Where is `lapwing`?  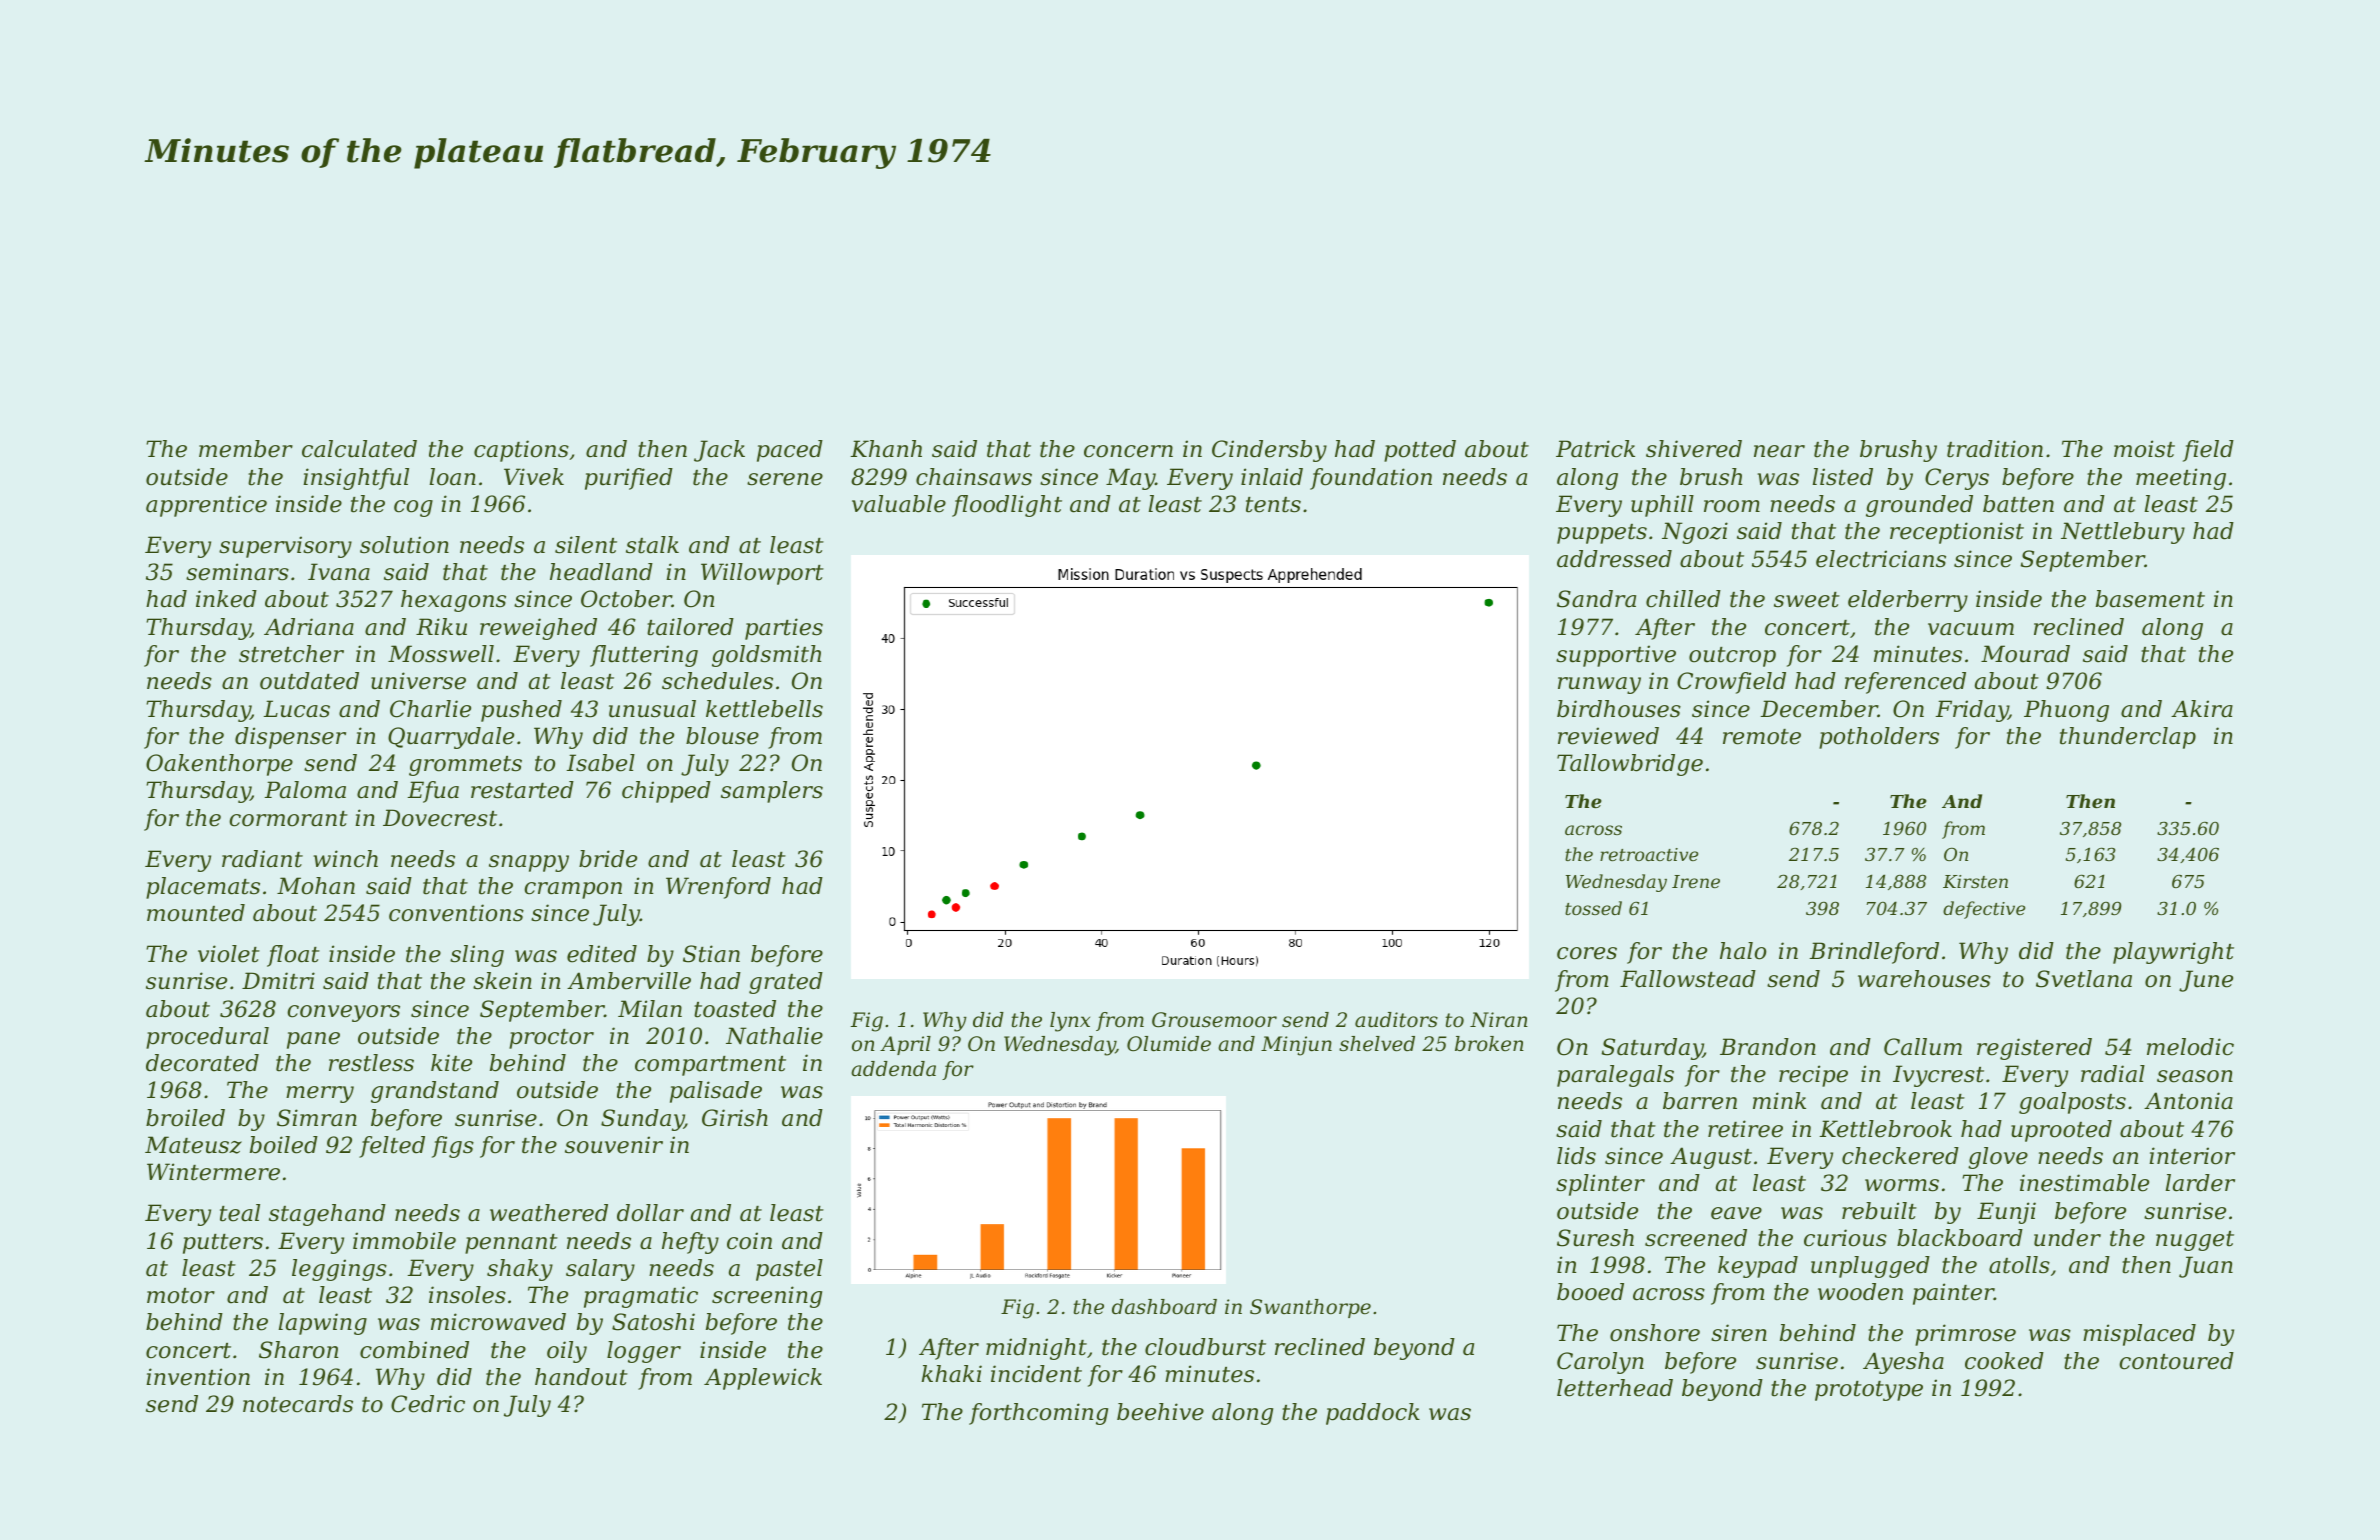 lapwing is located at coordinates (323, 1324).
